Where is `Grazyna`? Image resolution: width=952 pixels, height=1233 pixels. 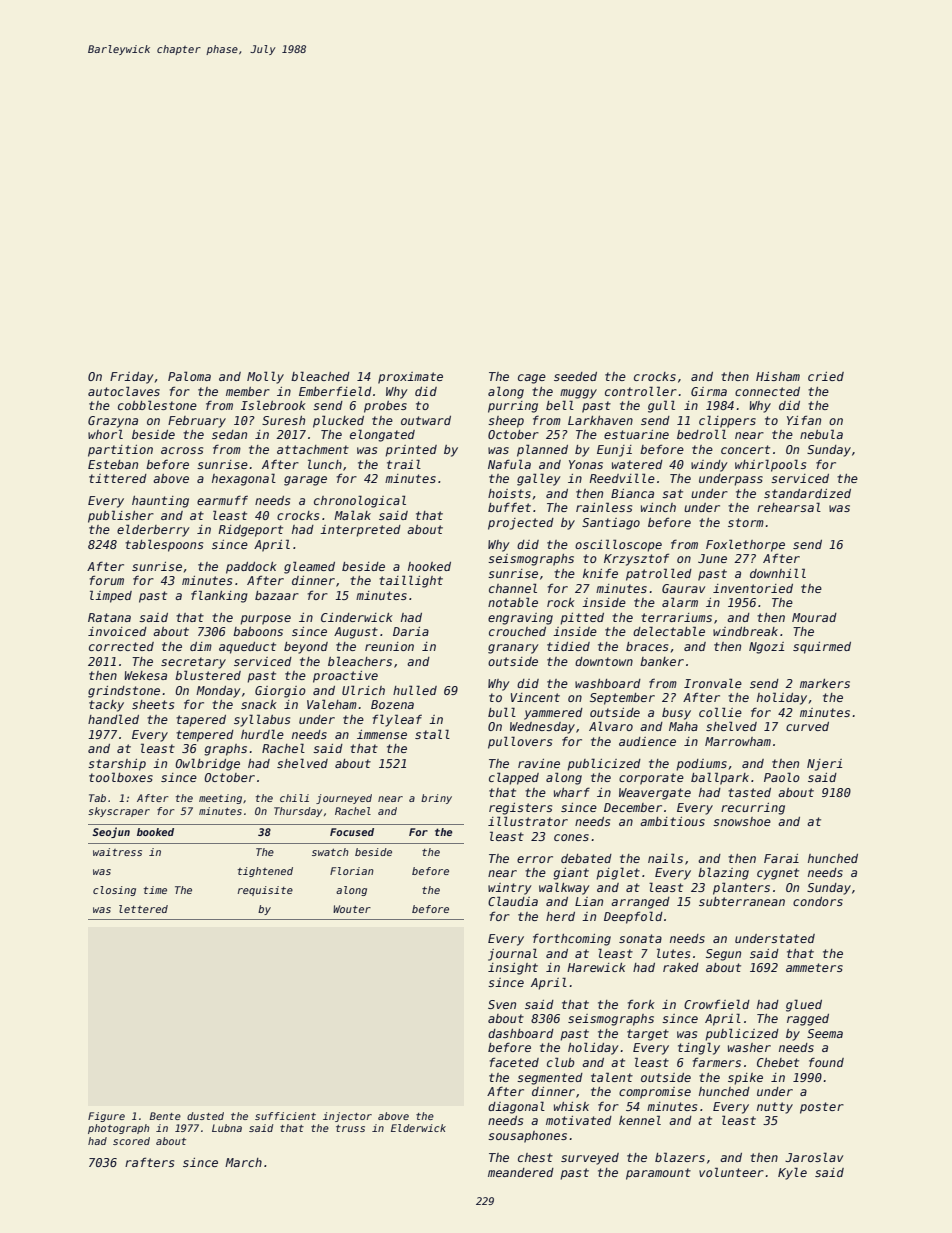
Grazyna is located at coordinates (113, 422).
